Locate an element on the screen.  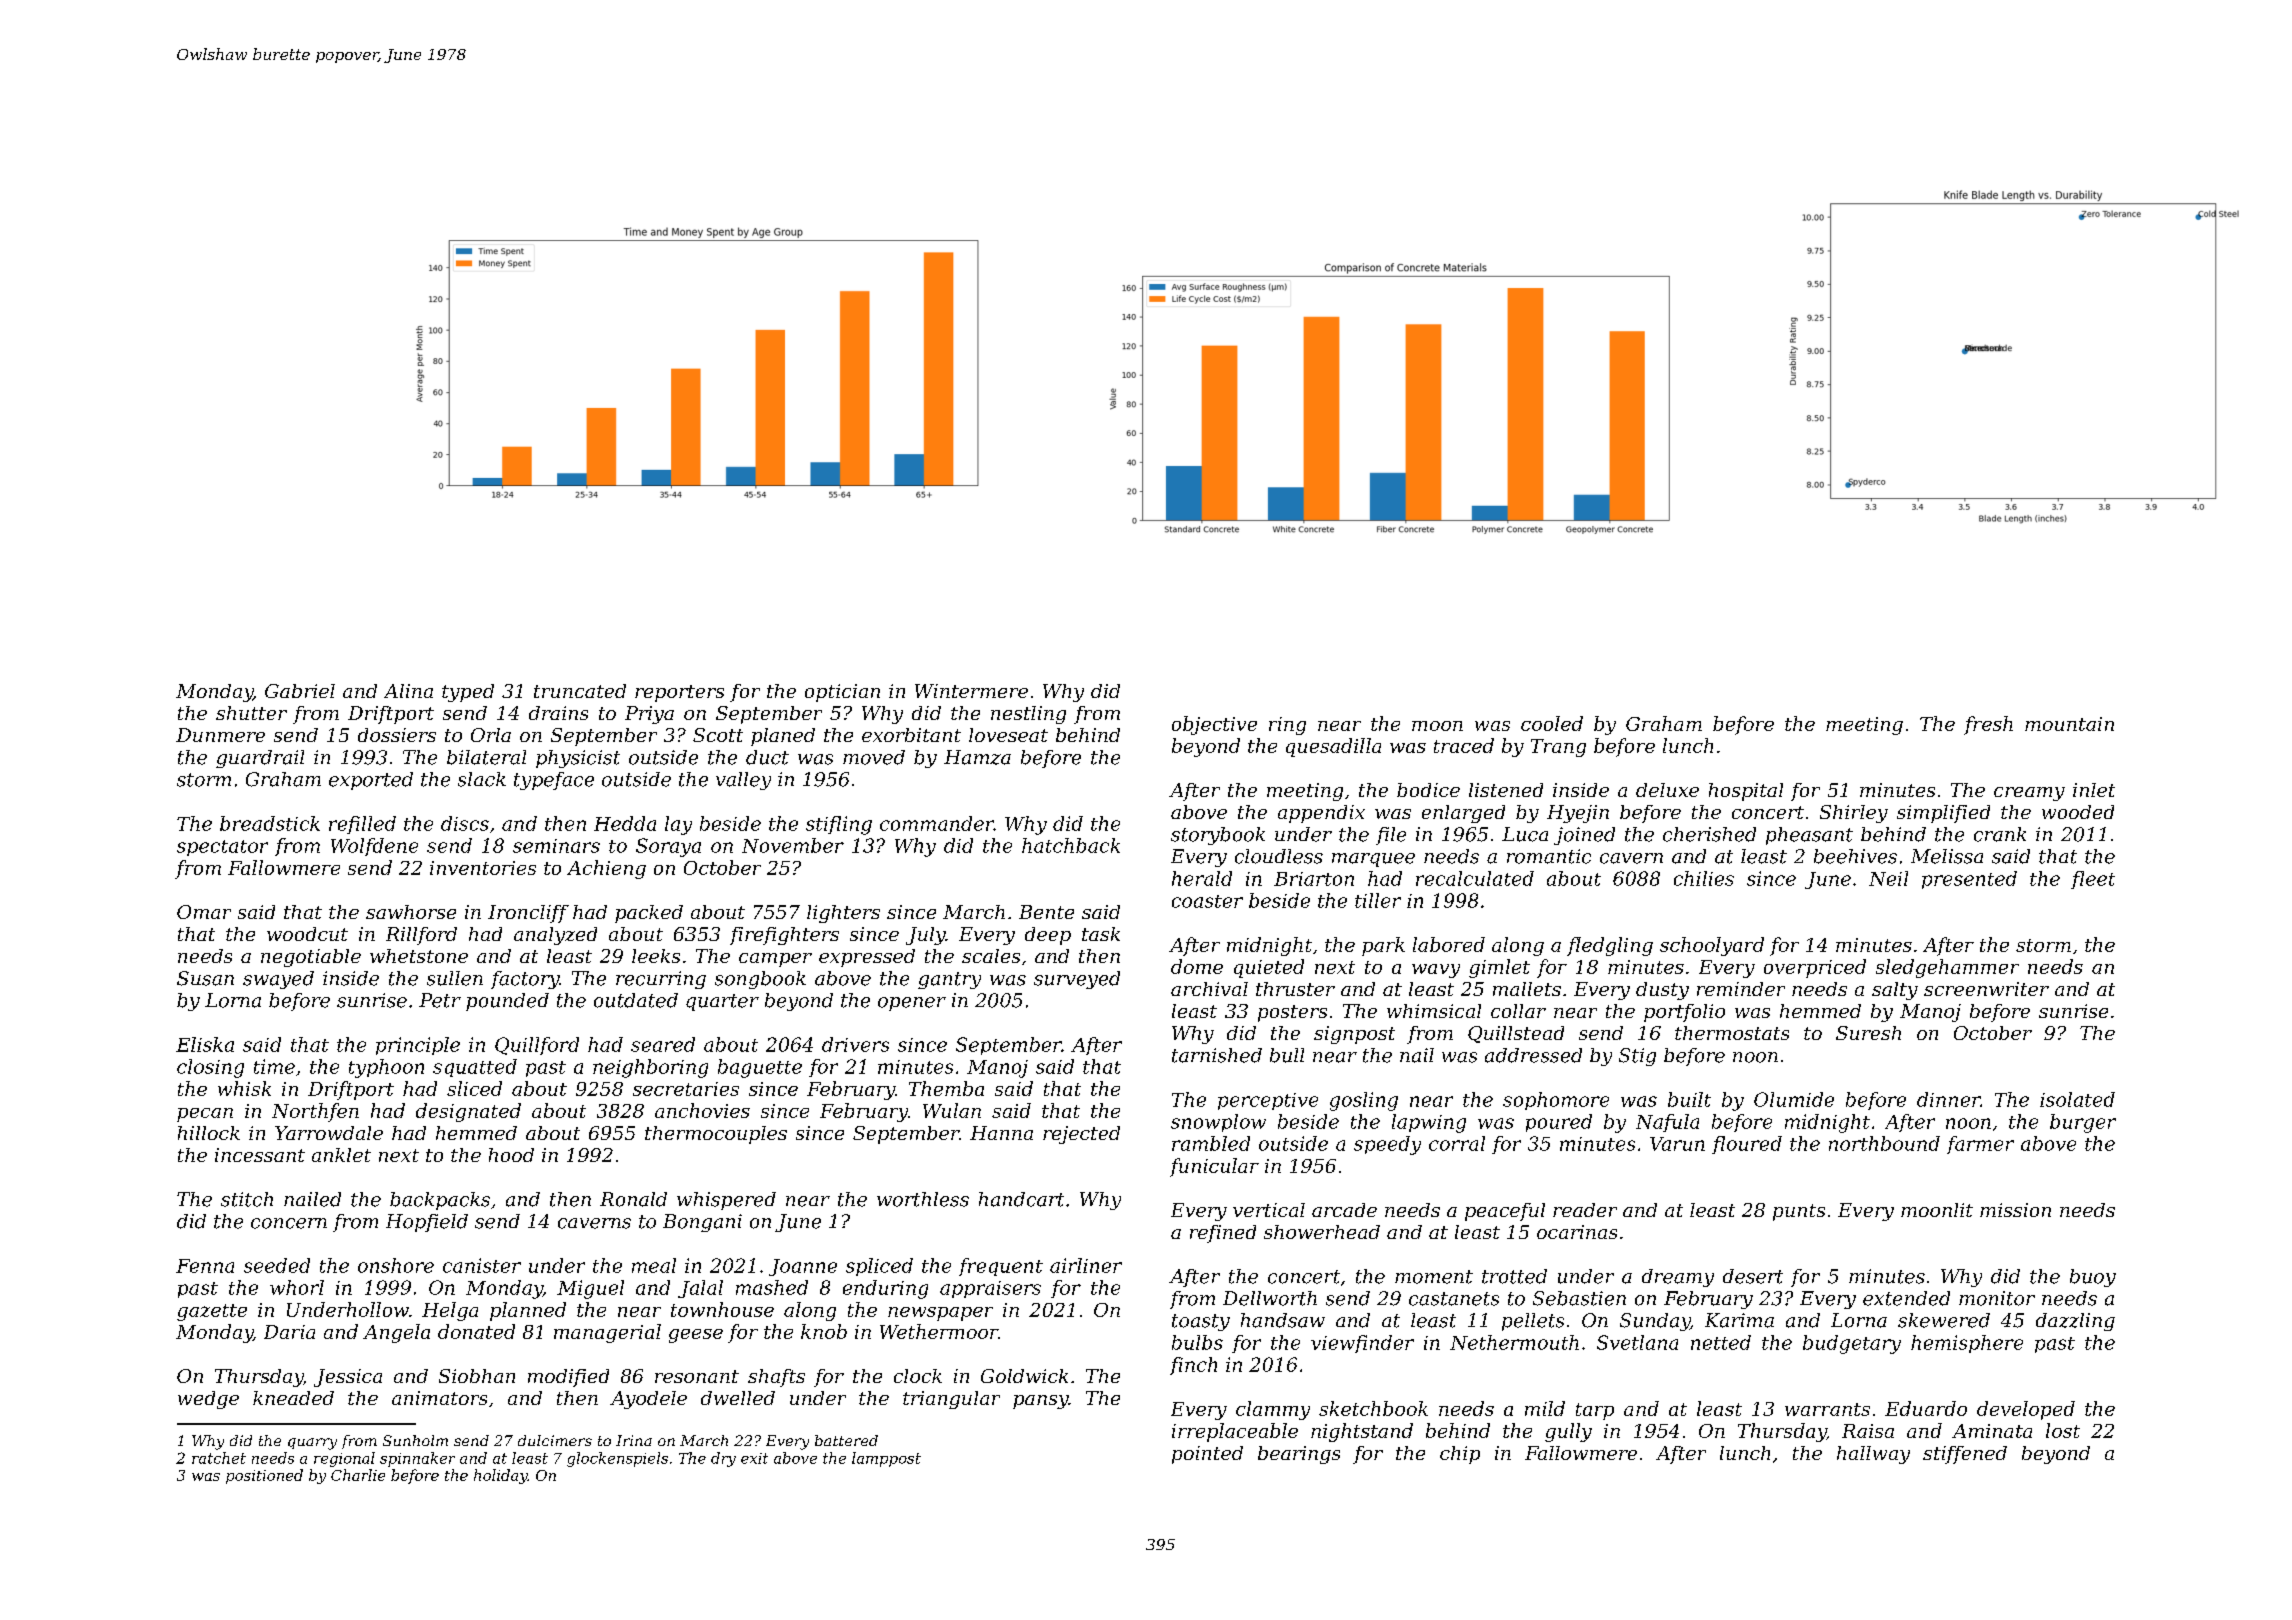
fresh is located at coordinates (1988, 725).
